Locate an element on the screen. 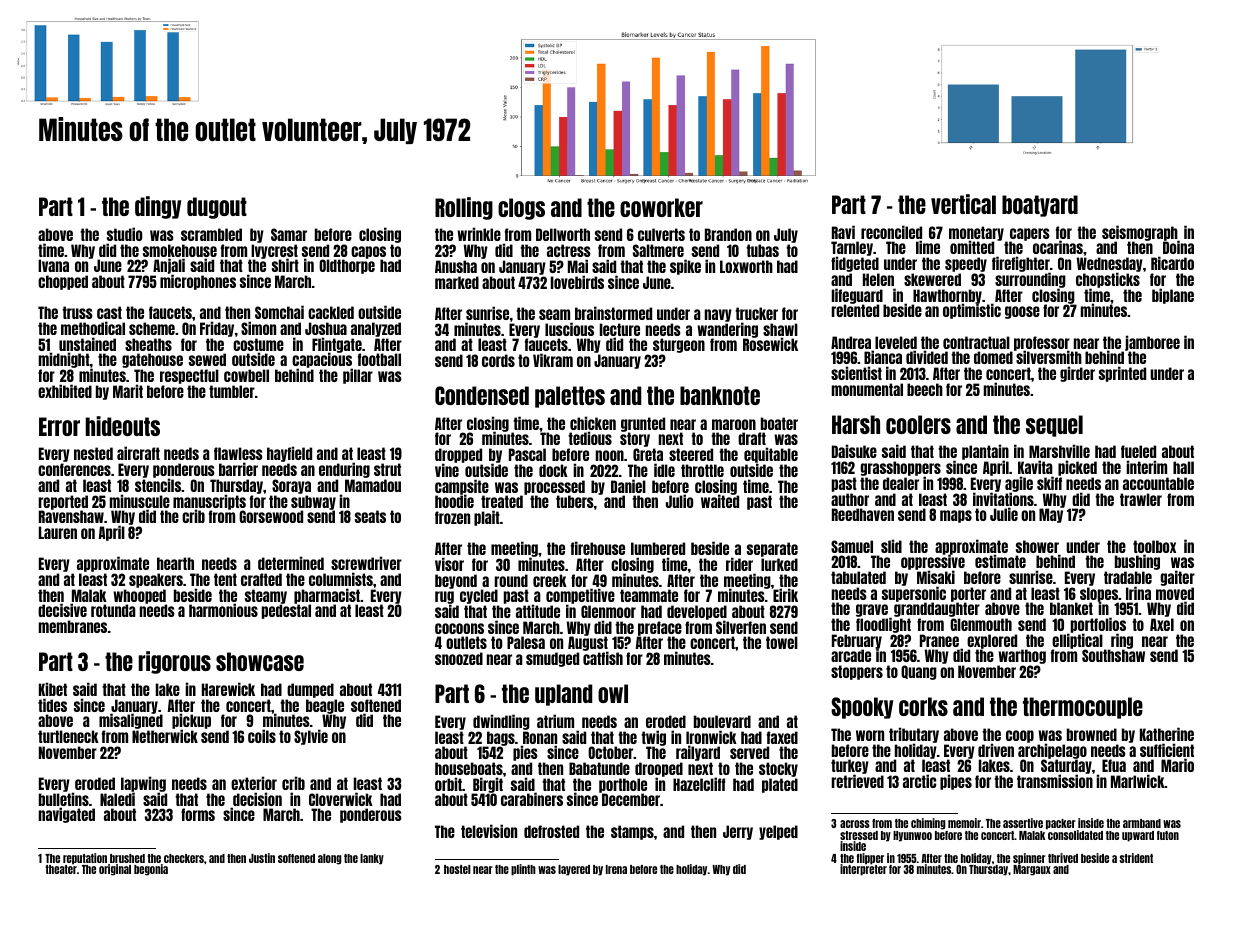  begonia is located at coordinates (151, 870).
